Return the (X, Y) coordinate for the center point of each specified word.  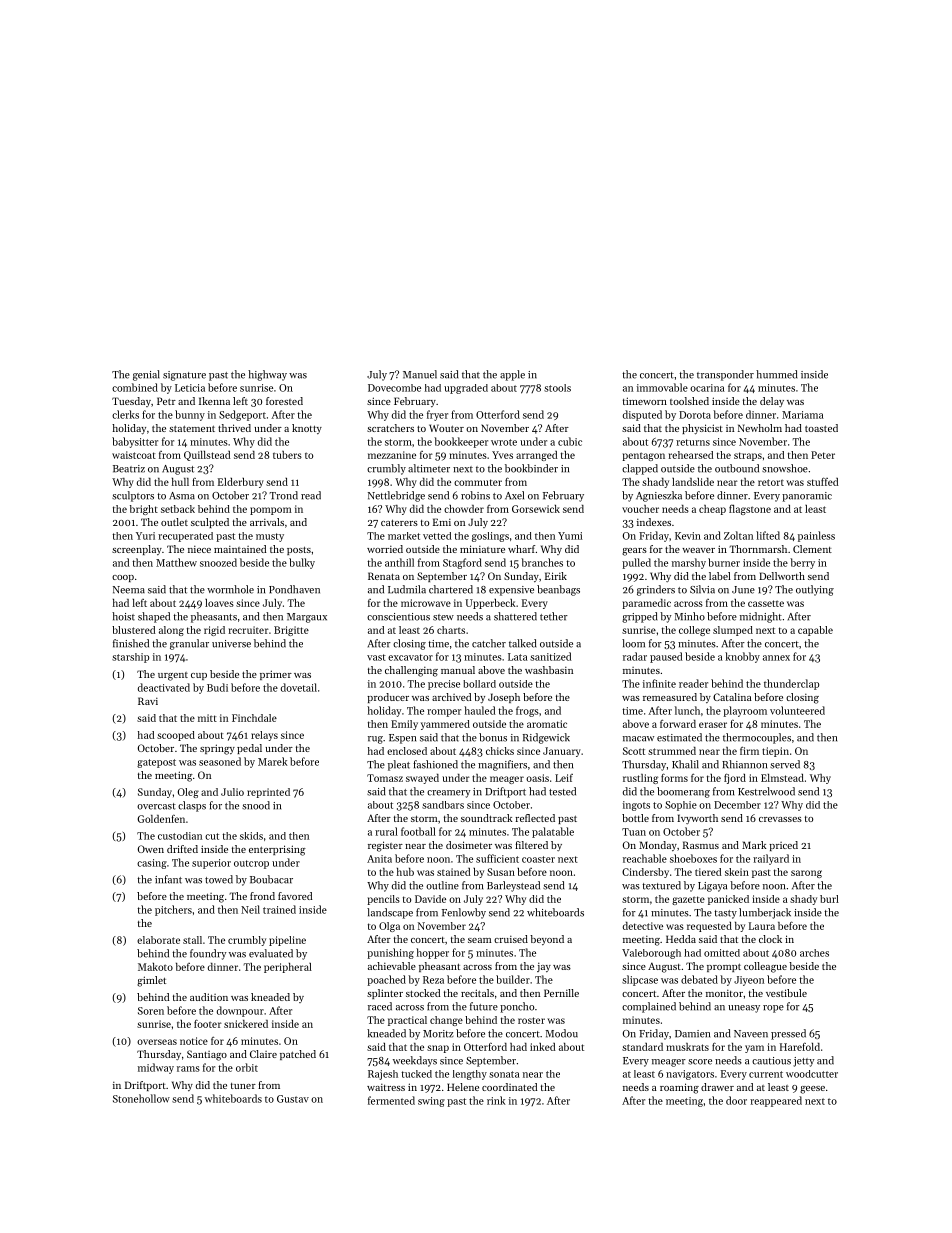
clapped (640, 469)
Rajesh (383, 1075)
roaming (679, 1088)
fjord (735, 778)
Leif (564, 778)
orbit (247, 1067)
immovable (662, 387)
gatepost (156, 763)
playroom (745, 711)
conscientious (398, 617)
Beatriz (129, 469)
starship (130, 658)
